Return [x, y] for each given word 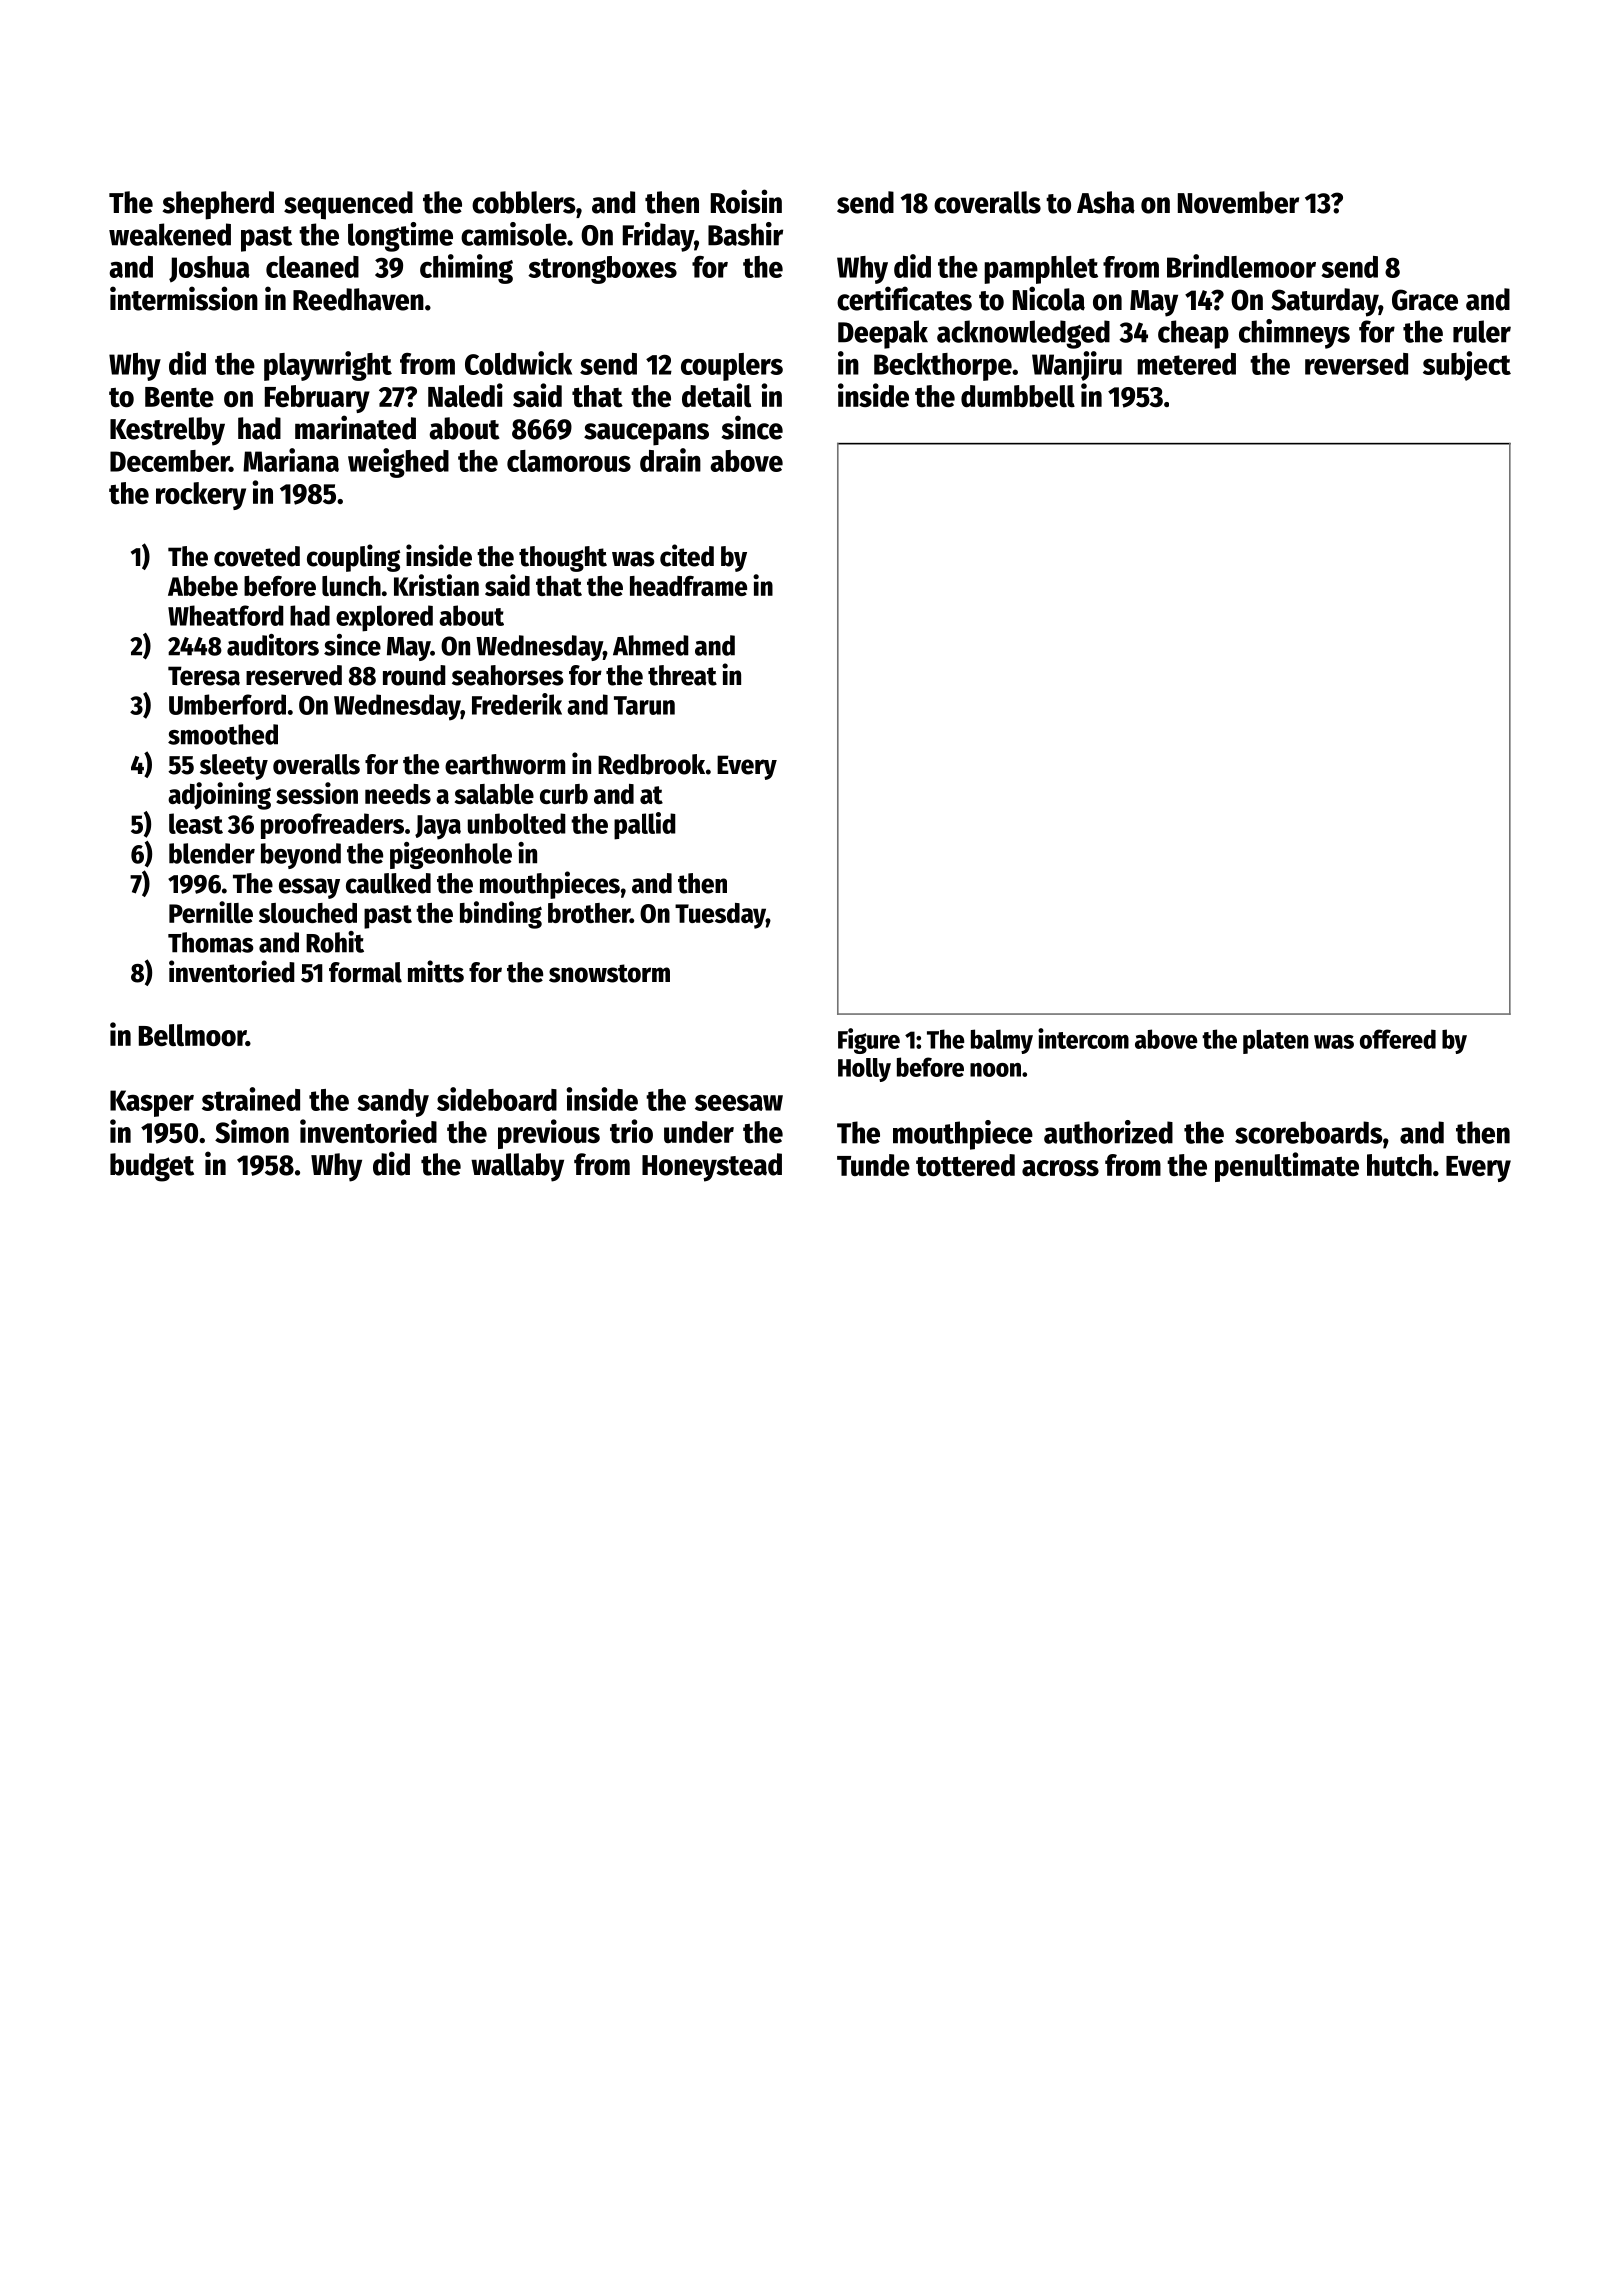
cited [687, 555]
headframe [688, 586]
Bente [179, 397]
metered [1186, 364]
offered [1398, 1039]
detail [716, 395]
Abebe [203, 586]
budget [152, 1167]
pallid [645, 826]
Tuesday [720, 916]
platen [1276, 1041]
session [317, 793]
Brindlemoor [1241, 266]
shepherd [218, 205]
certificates [904, 298]
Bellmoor [192, 1035]
